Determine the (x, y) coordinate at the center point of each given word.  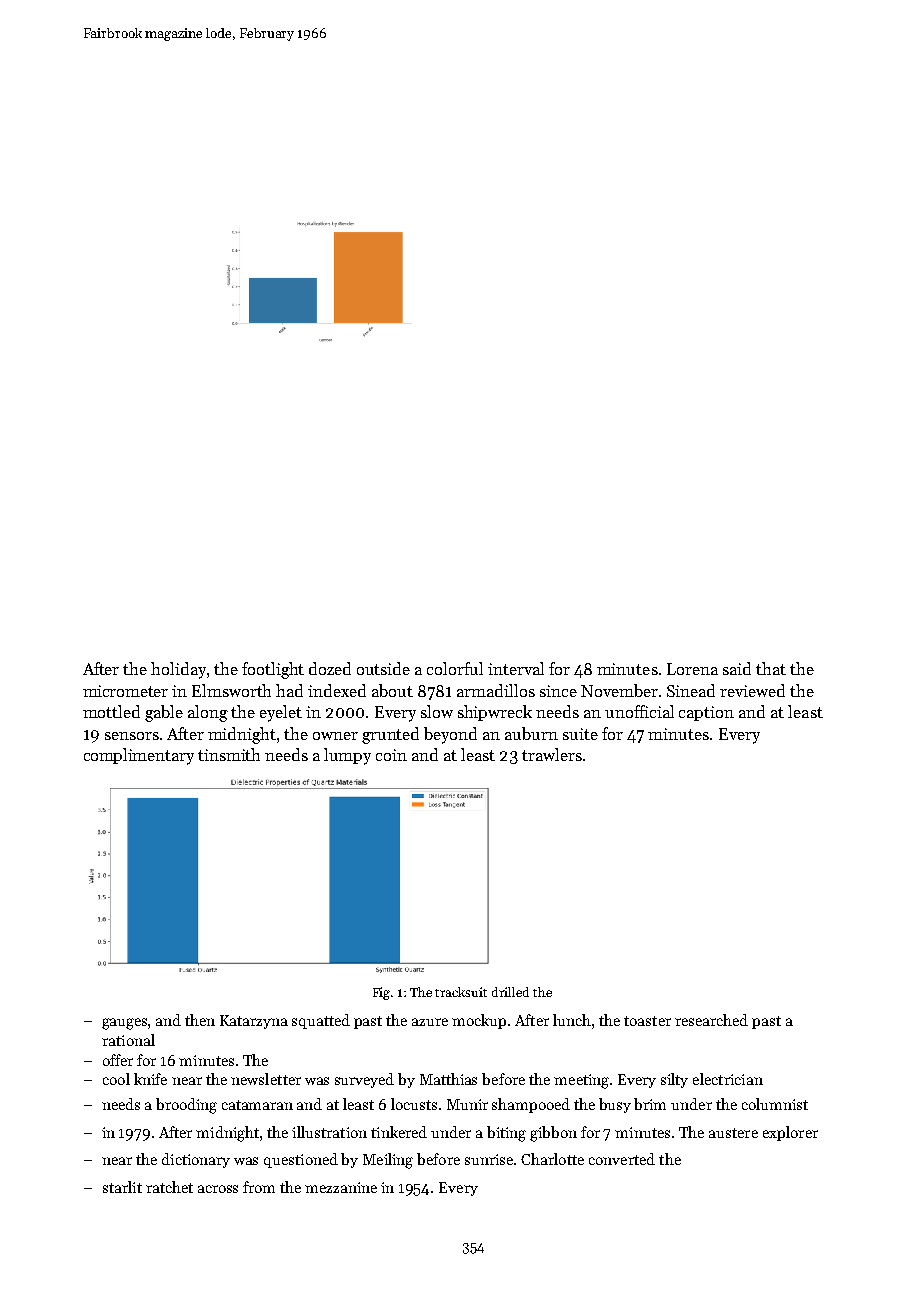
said (737, 668)
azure (430, 1022)
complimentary (139, 756)
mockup (479, 1021)
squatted (321, 1021)
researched (711, 1020)
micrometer (125, 691)
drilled (510, 992)
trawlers (552, 754)
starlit (122, 1187)
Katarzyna (254, 1022)
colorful (455, 668)
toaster (647, 1021)
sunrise (489, 1159)
